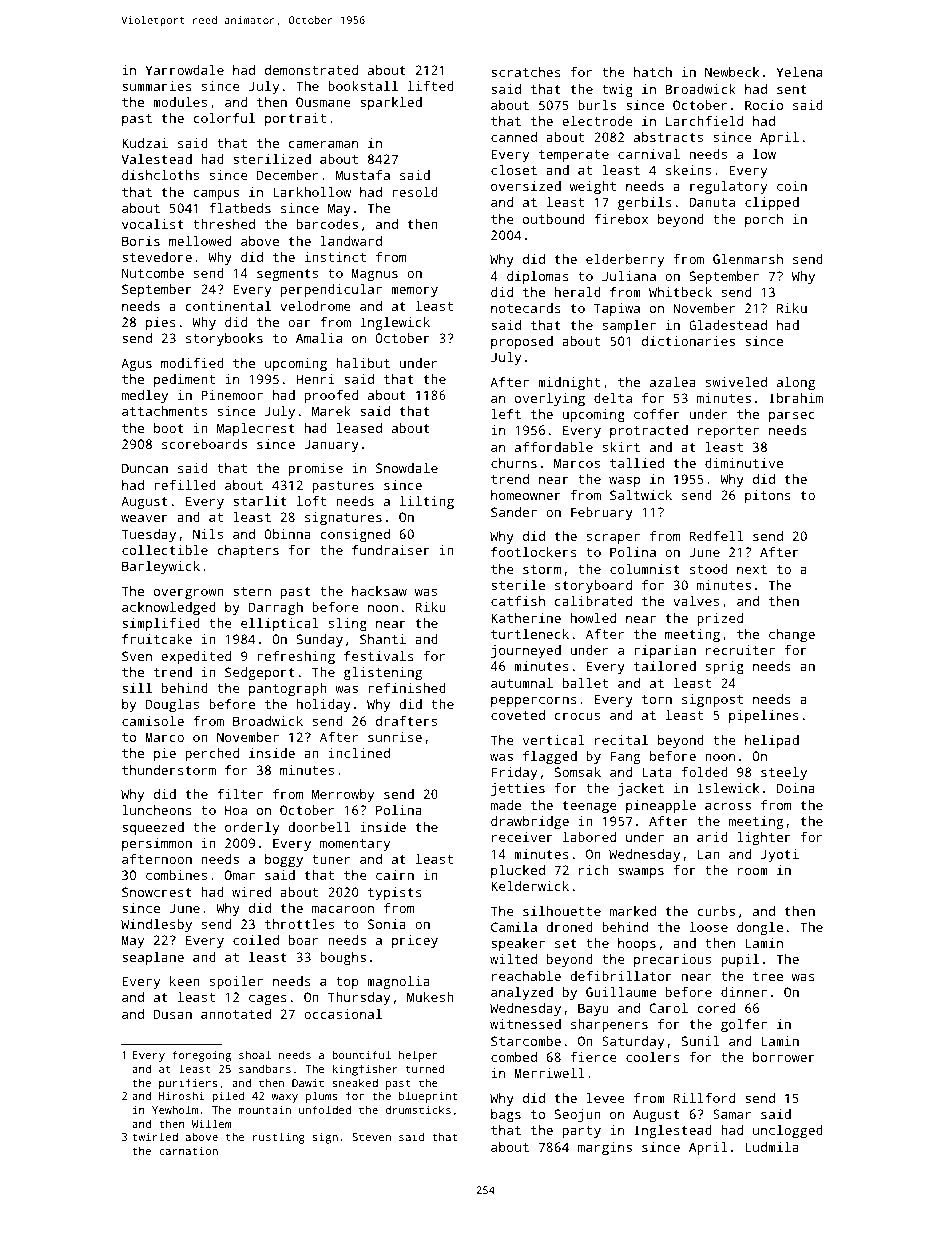 This screenshot has width=952, height=1233. Describe the element at coordinates (278, 1138) in the screenshot. I see `rustling` at that location.
